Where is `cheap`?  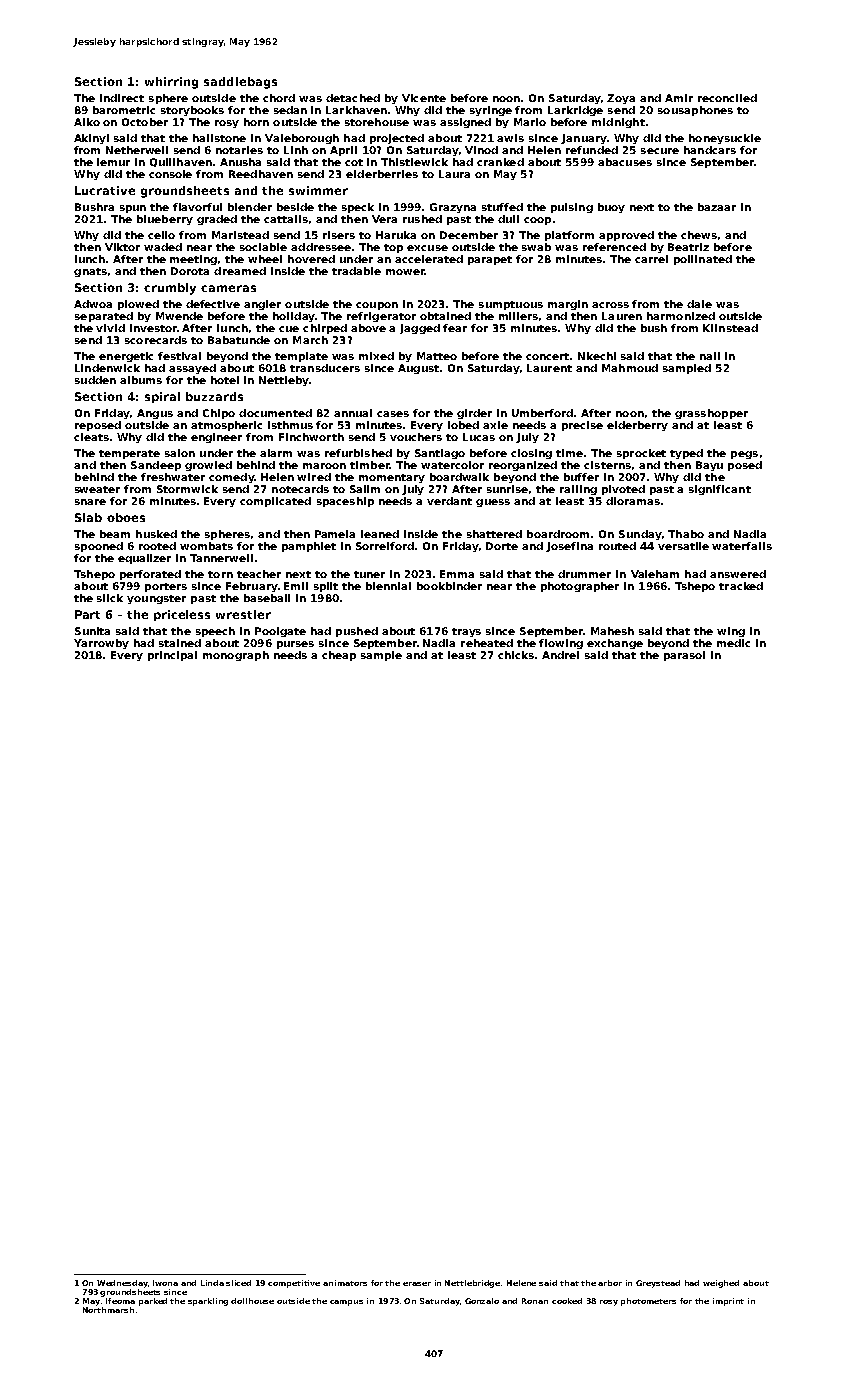
cheap is located at coordinates (339, 656).
